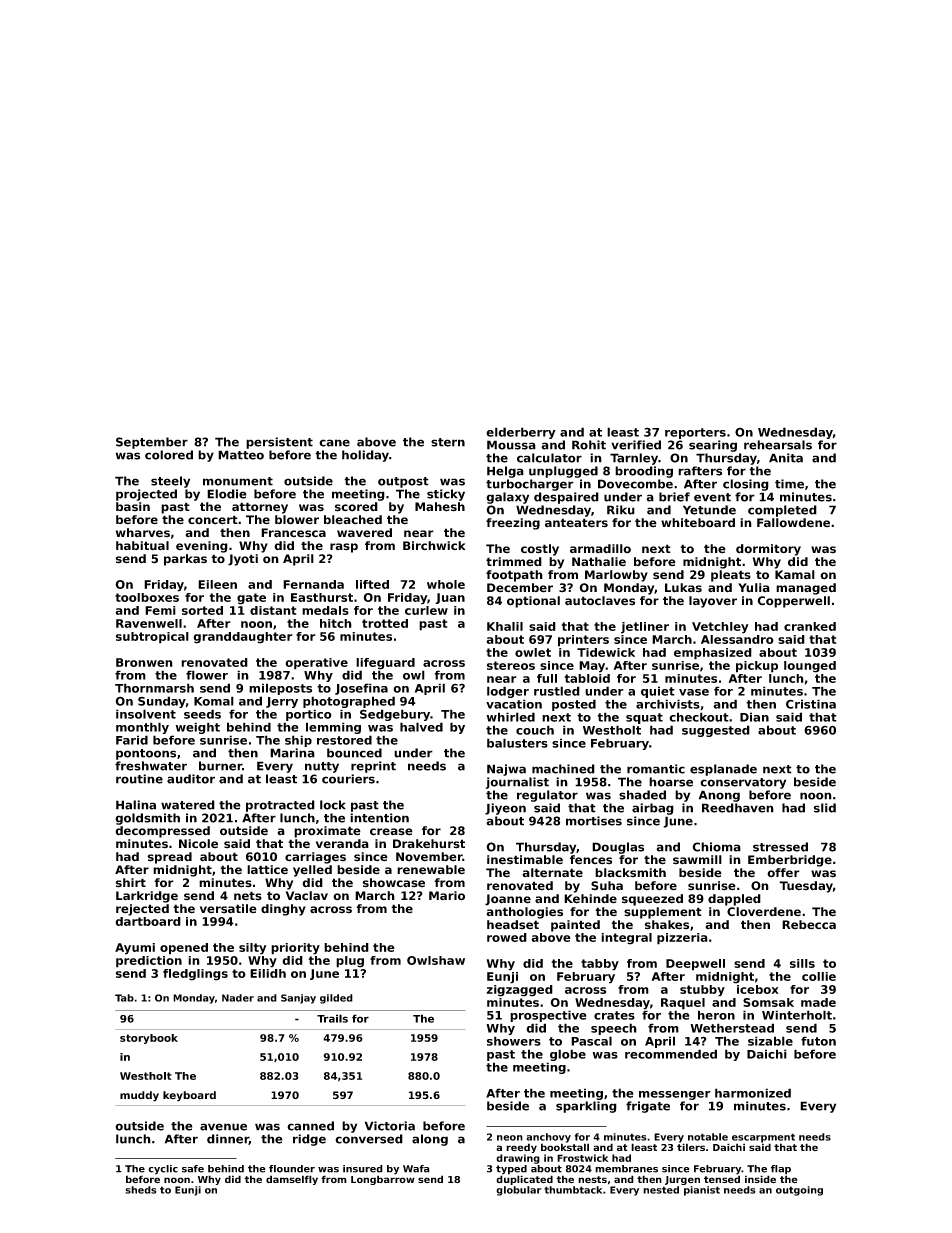 The height and width of the screenshot is (1233, 952). What do you see at coordinates (356, 507) in the screenshot?
I see `scored` at bounding box center [356, 507].
